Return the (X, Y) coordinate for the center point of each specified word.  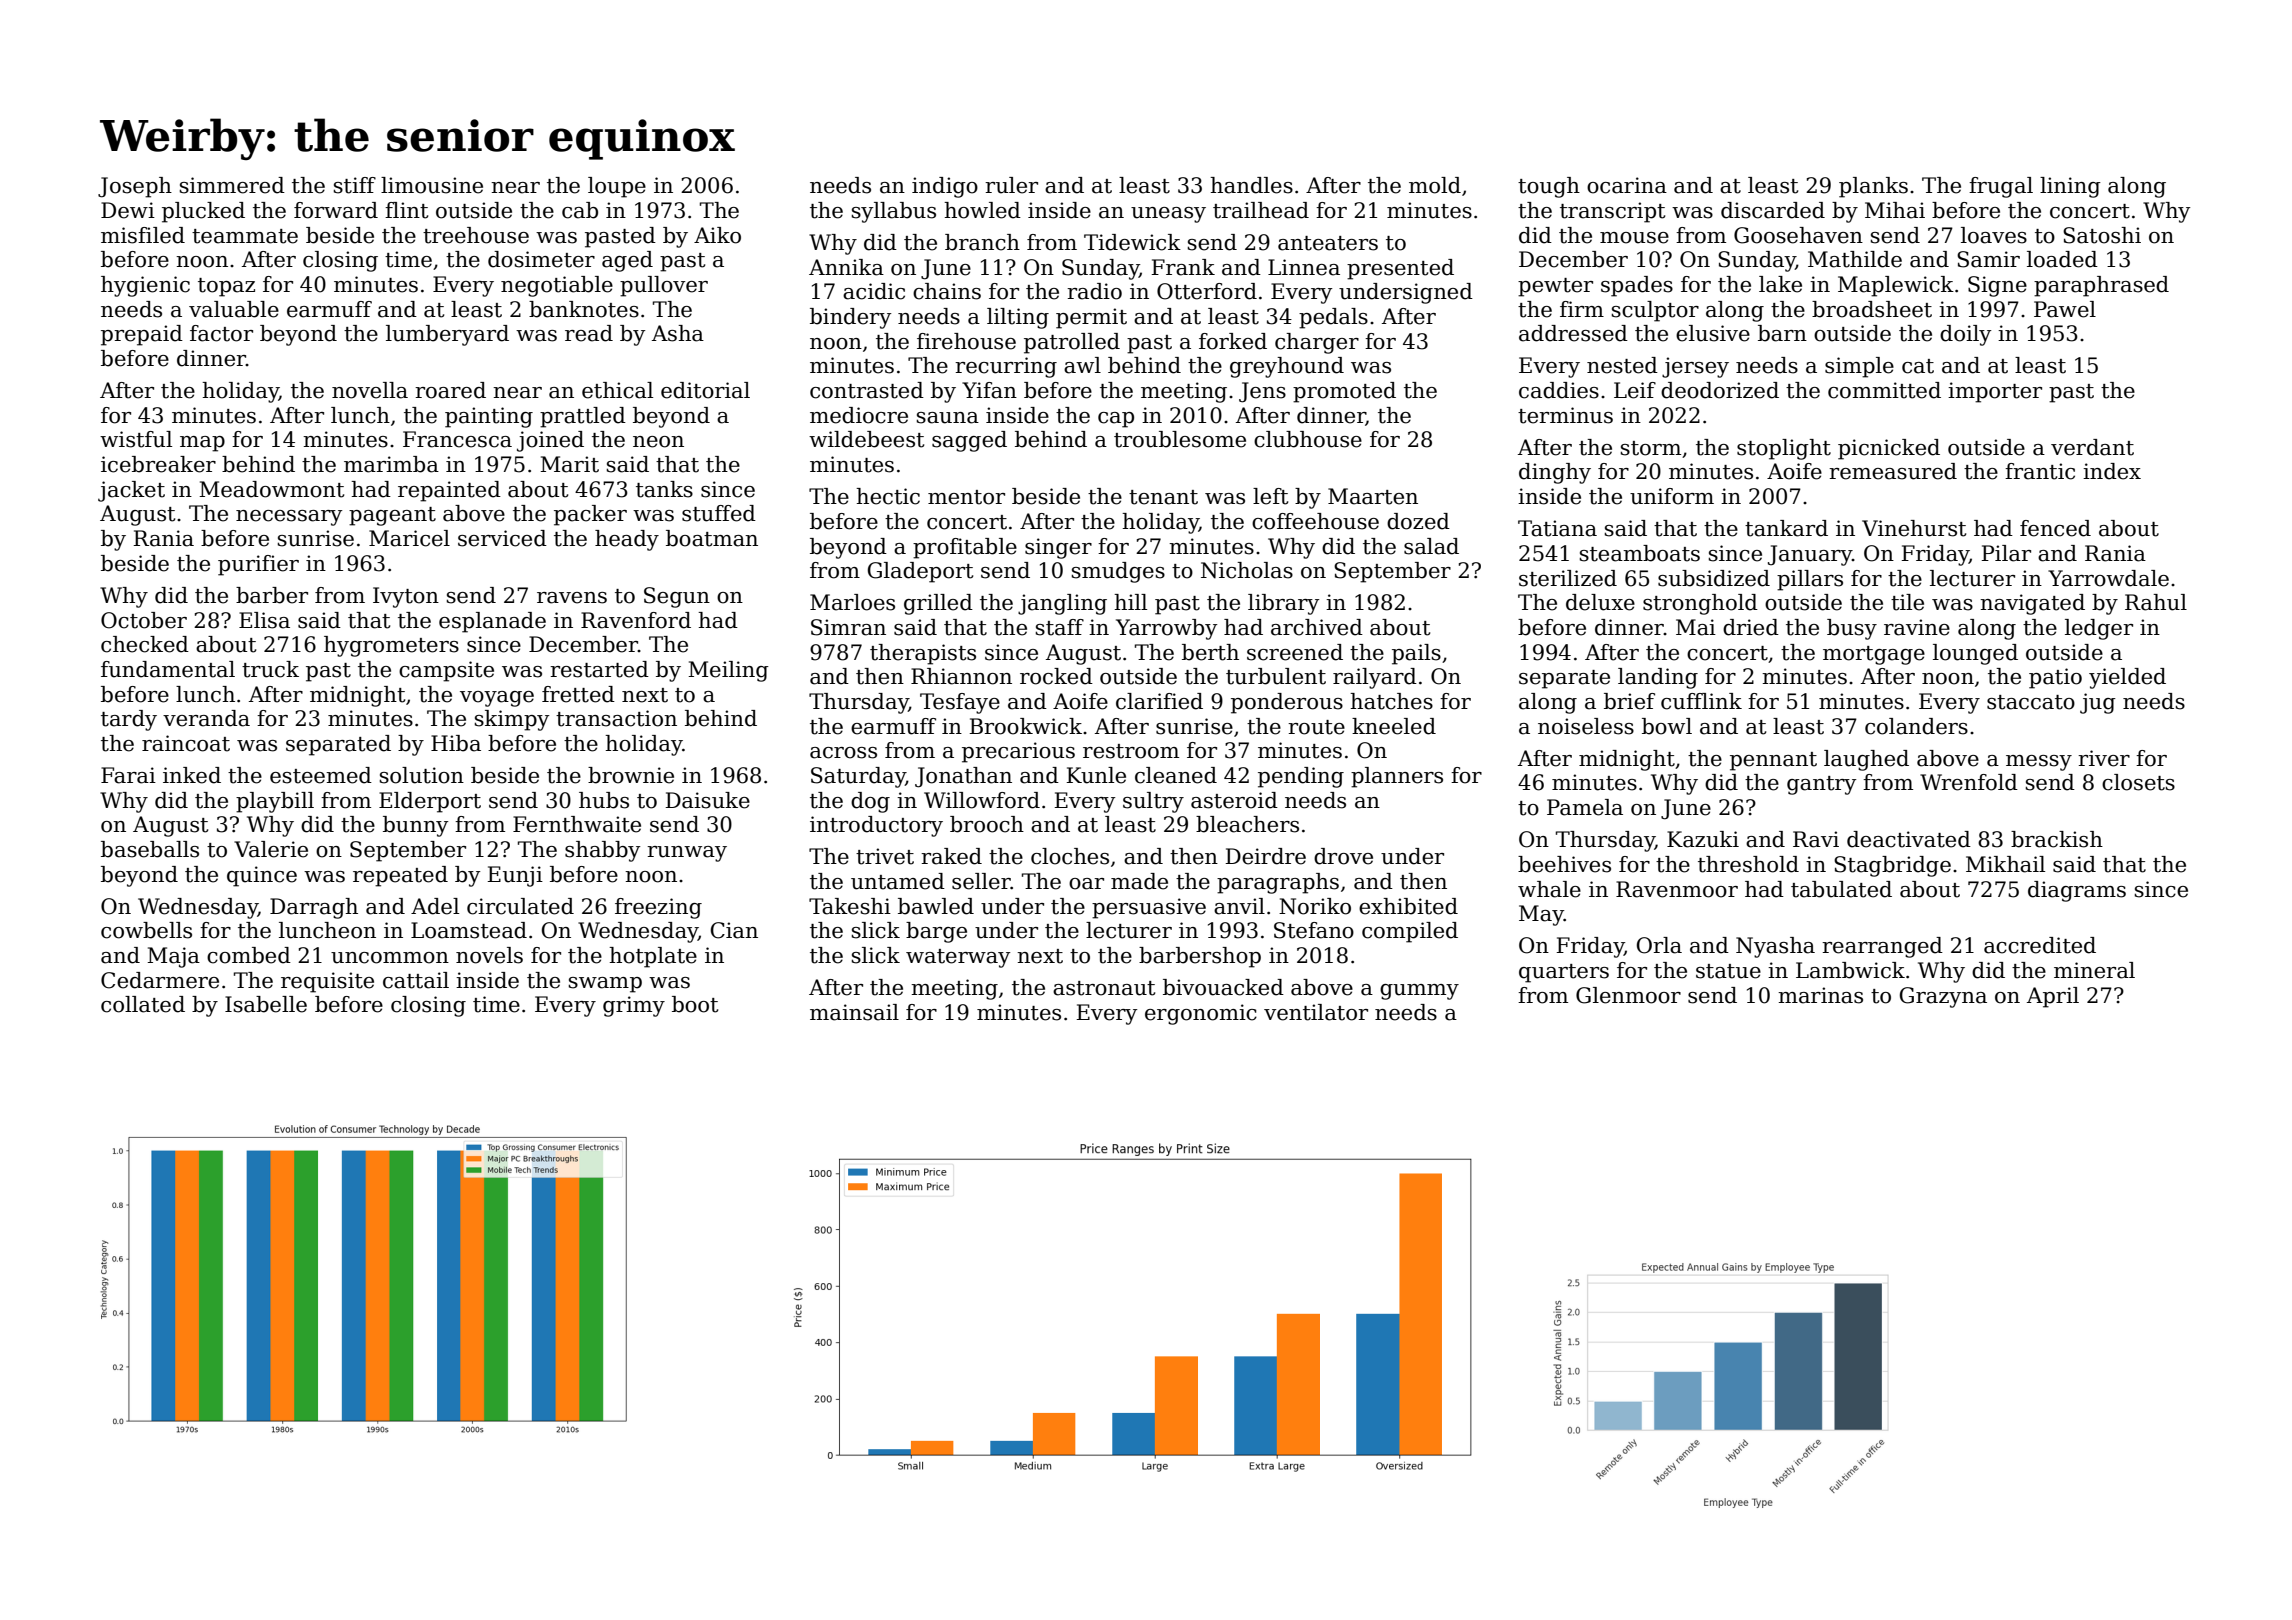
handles (1251, 185)
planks (1873, 187)
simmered (232, 185)
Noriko (1315, 906)
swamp (605, 985)
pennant (1773, 761)
